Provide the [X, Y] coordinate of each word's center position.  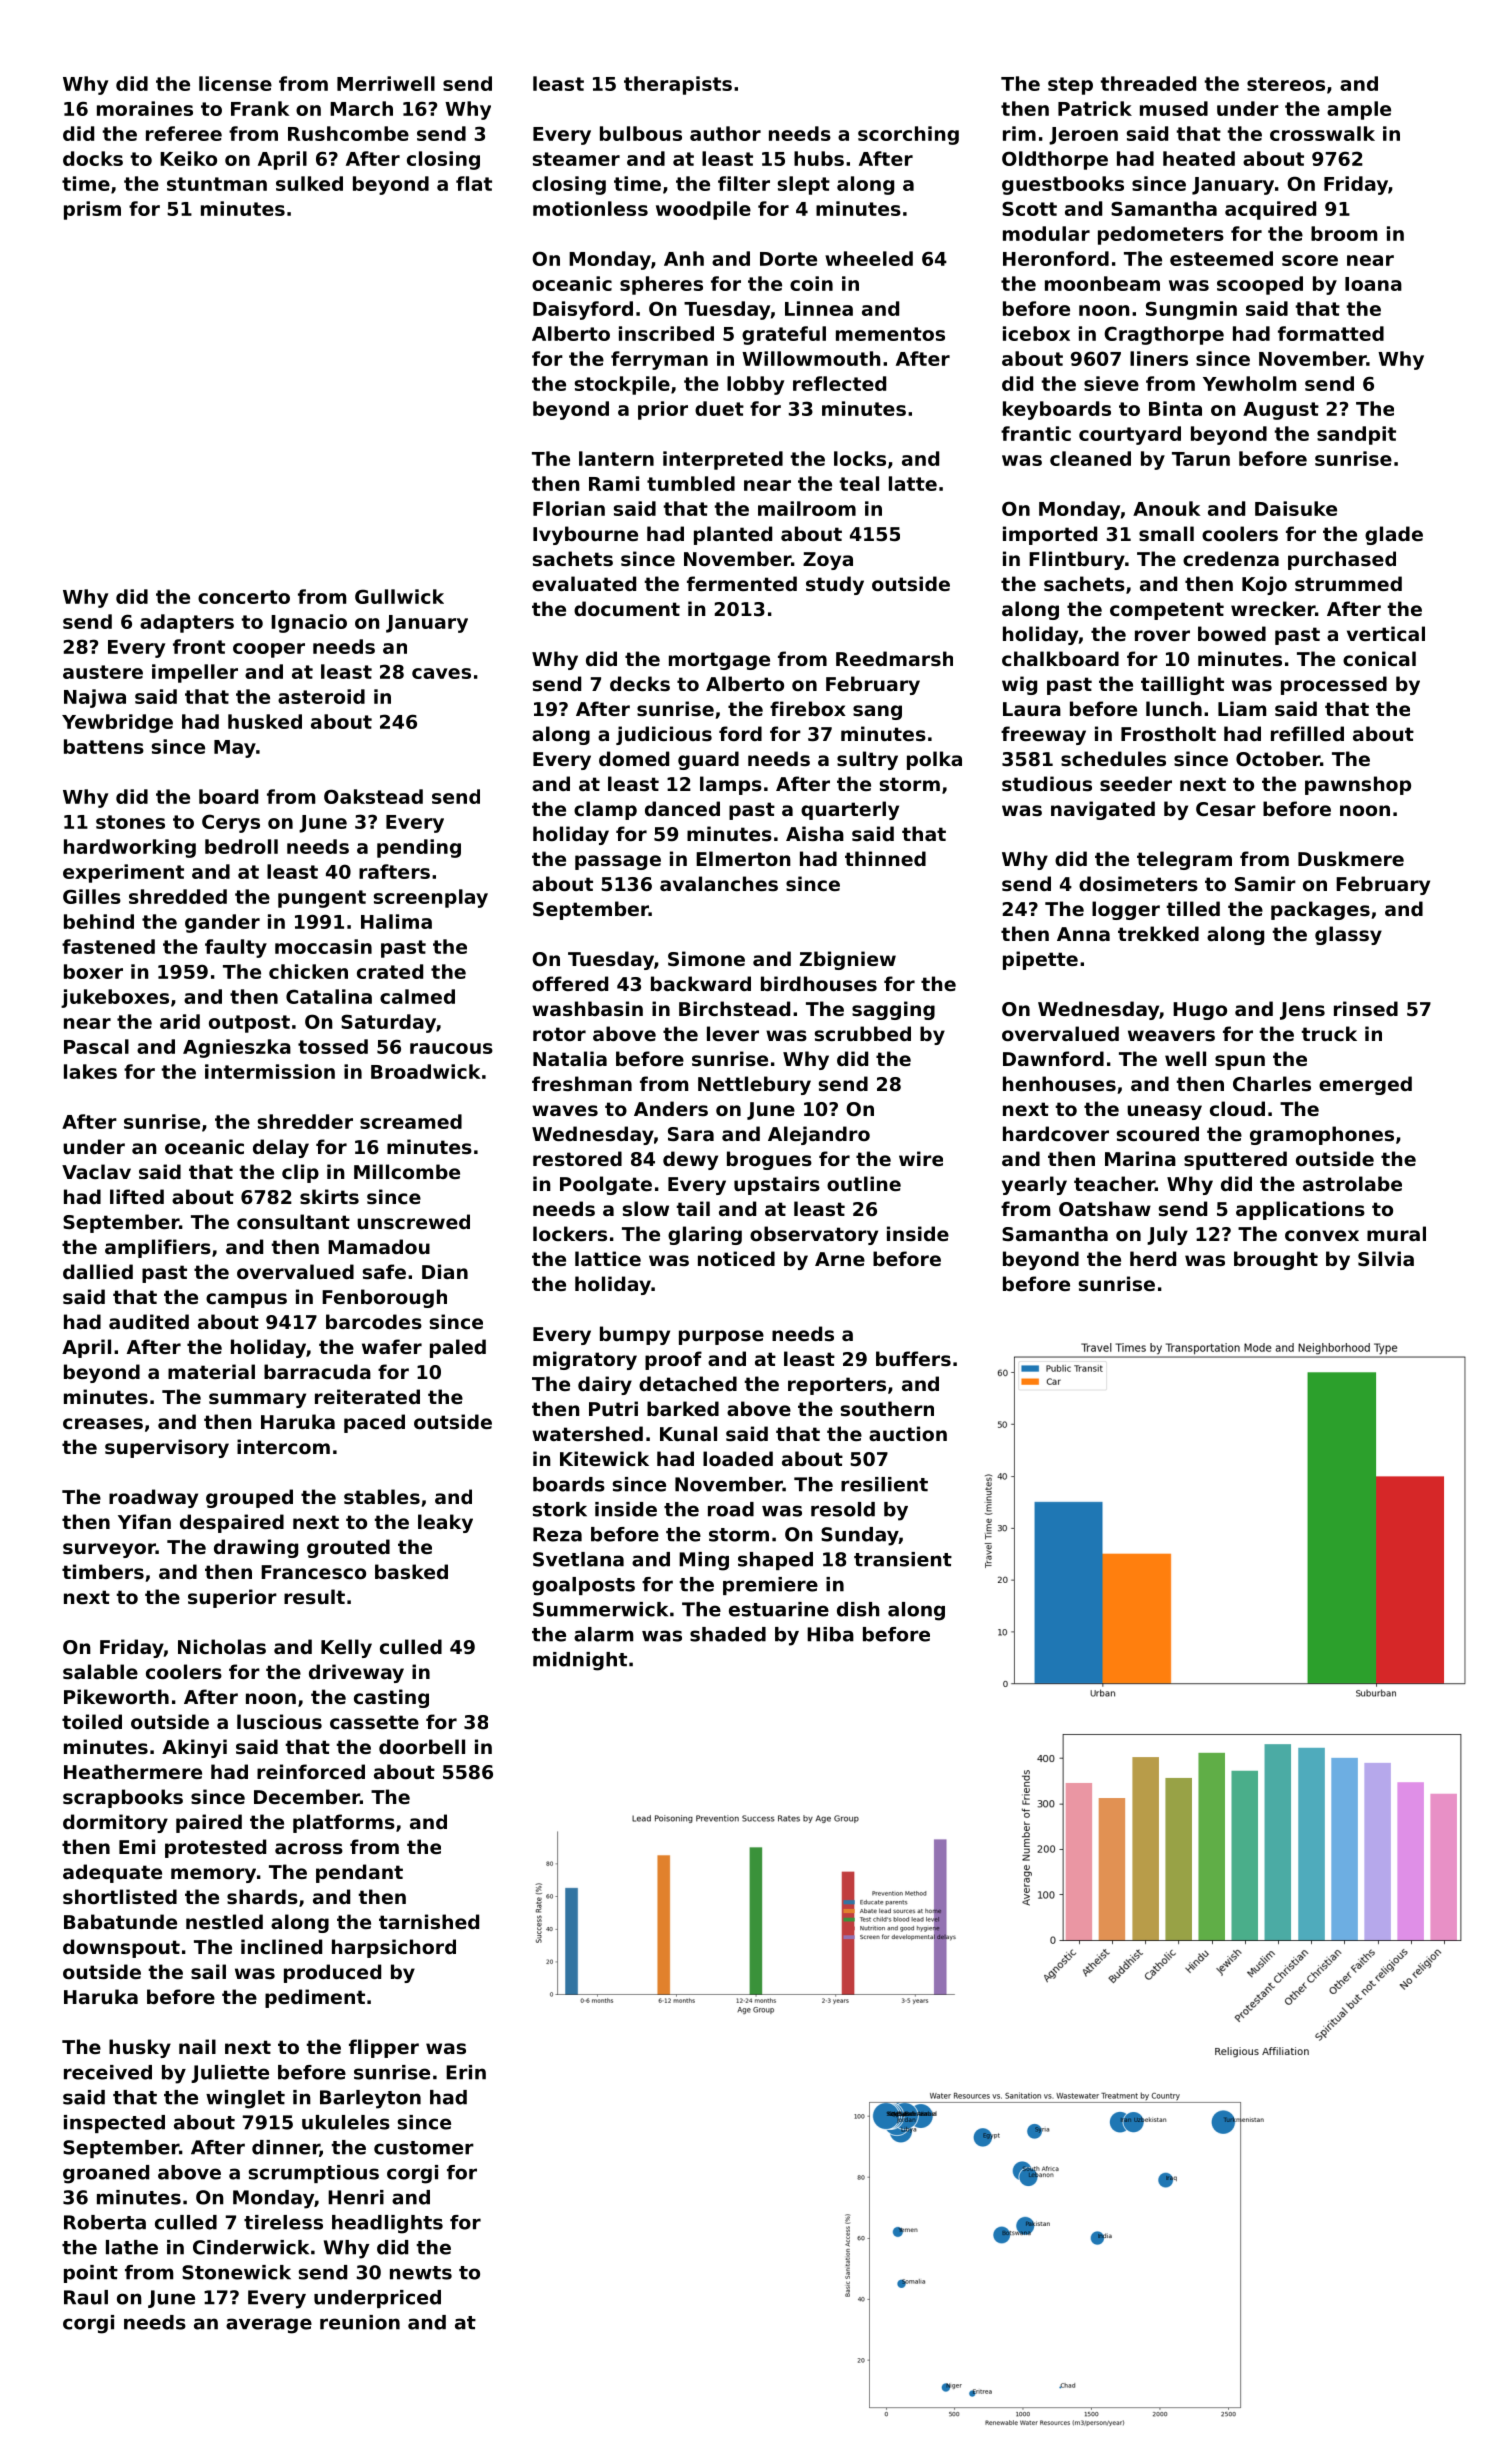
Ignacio [309, 623]
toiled [92, 1721]
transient [903, 1559]
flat [474, 183]
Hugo [1200, 1011]
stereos [1286, 84]
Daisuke [1296, 508]
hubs [819, 158]
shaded [728, 1634]
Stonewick [236, 2272]
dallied [98, 1271]
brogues [769, 1160]
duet [719, 408]
